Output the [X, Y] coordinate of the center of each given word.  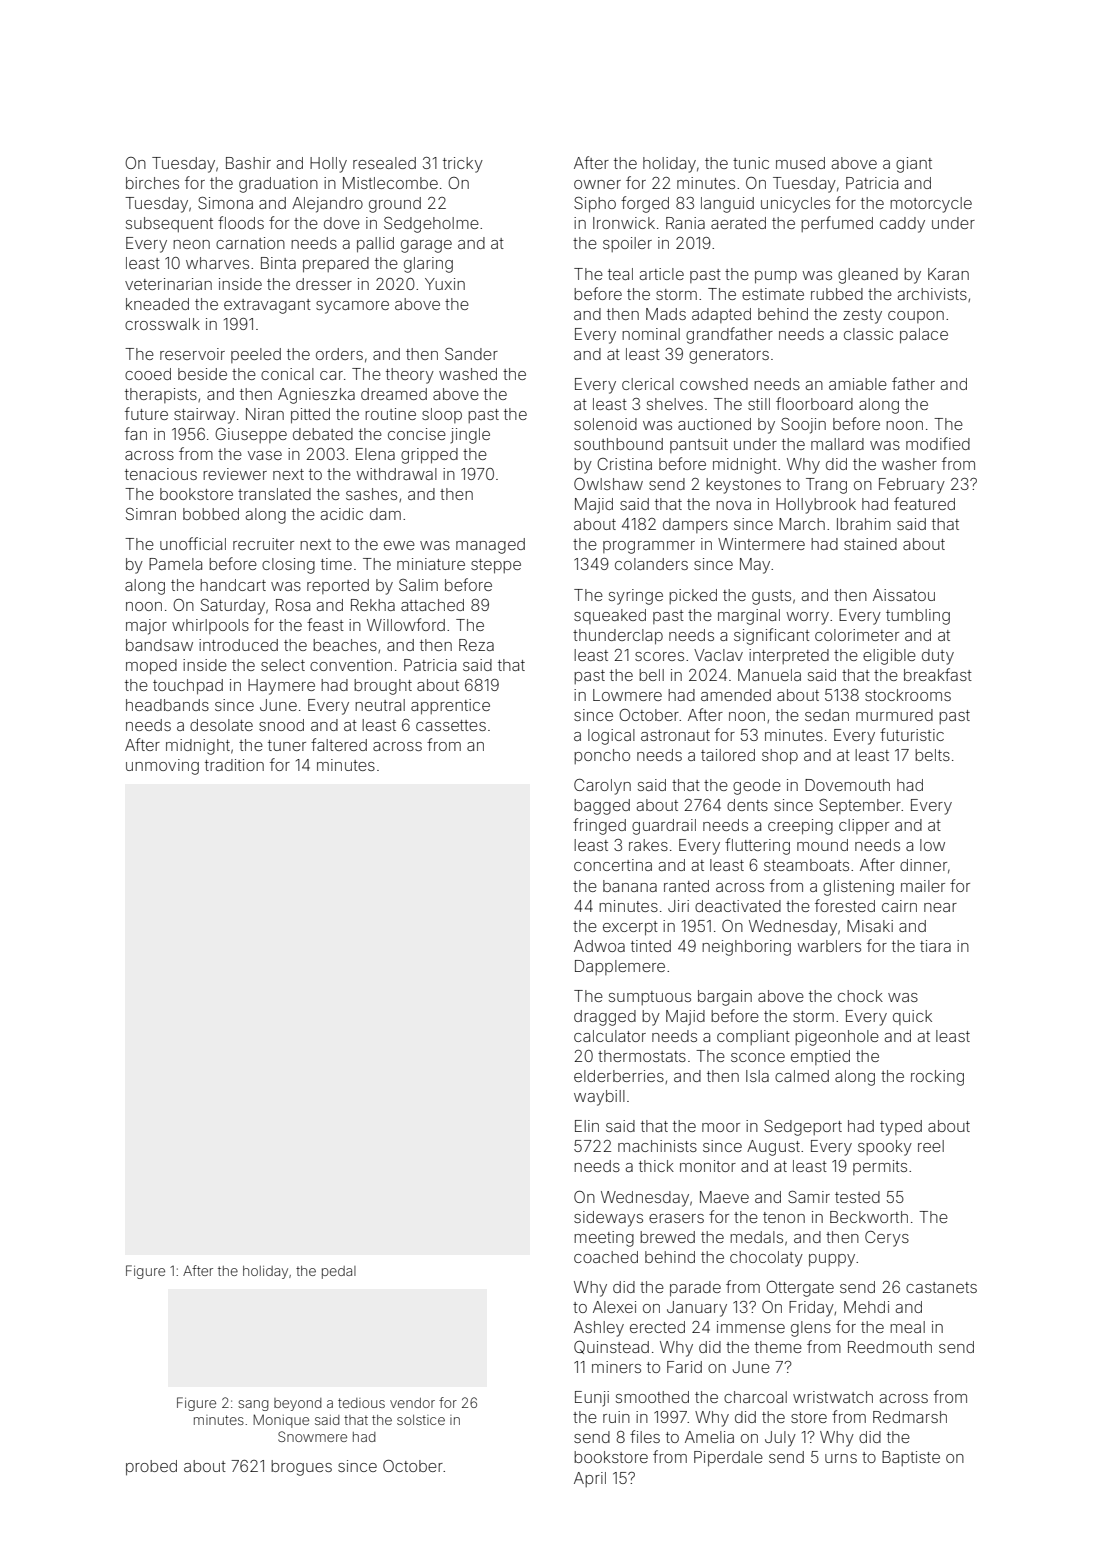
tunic [751, 163]
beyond [298, 1404]
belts [932, 755]
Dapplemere [620, 967]
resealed [384, 163]
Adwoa [599, 946]
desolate [221, 725]
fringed [599, 826]
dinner [923, 865]
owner [597, 184]
